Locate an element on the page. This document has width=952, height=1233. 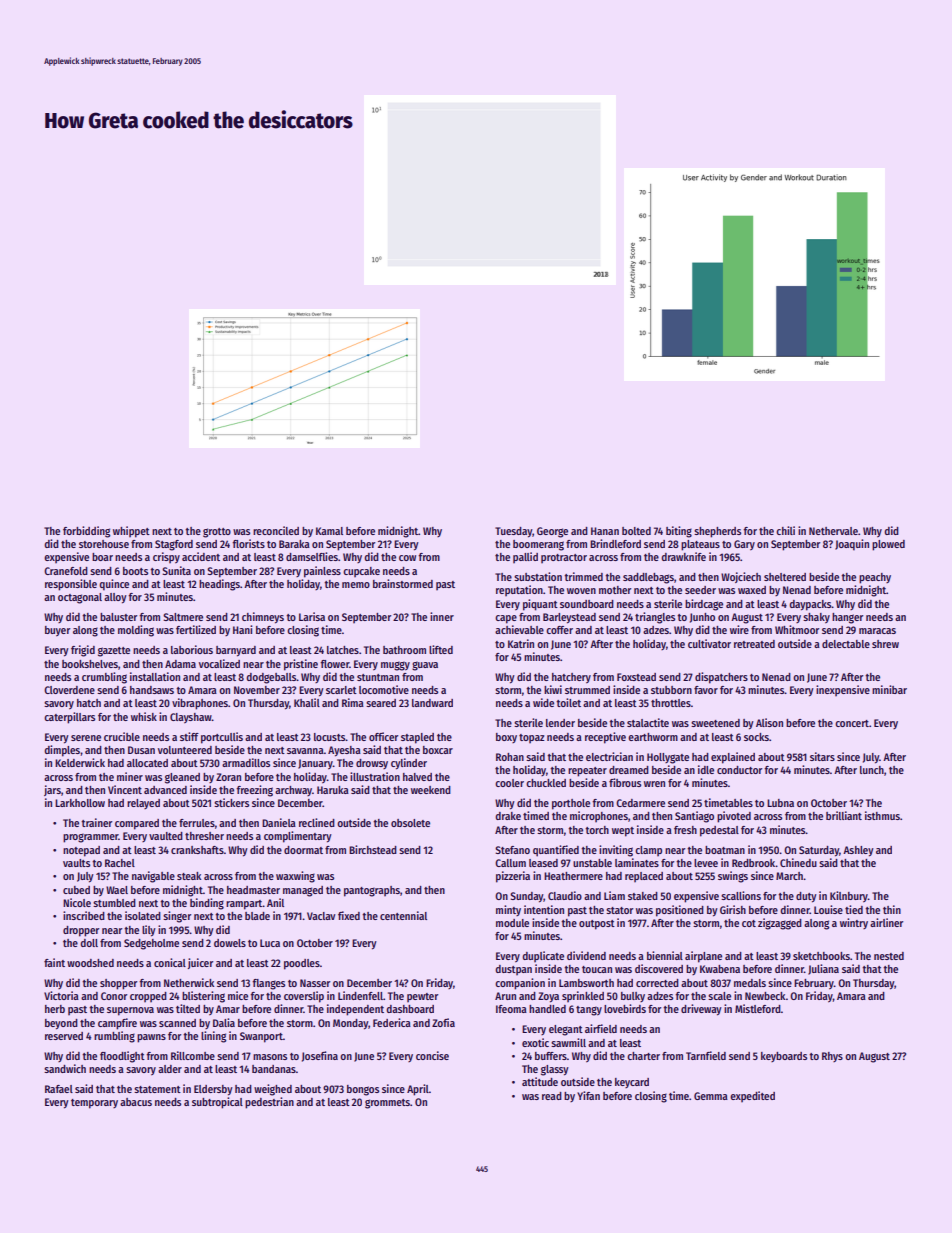
drawknife is located at coordinates (683, 556).
